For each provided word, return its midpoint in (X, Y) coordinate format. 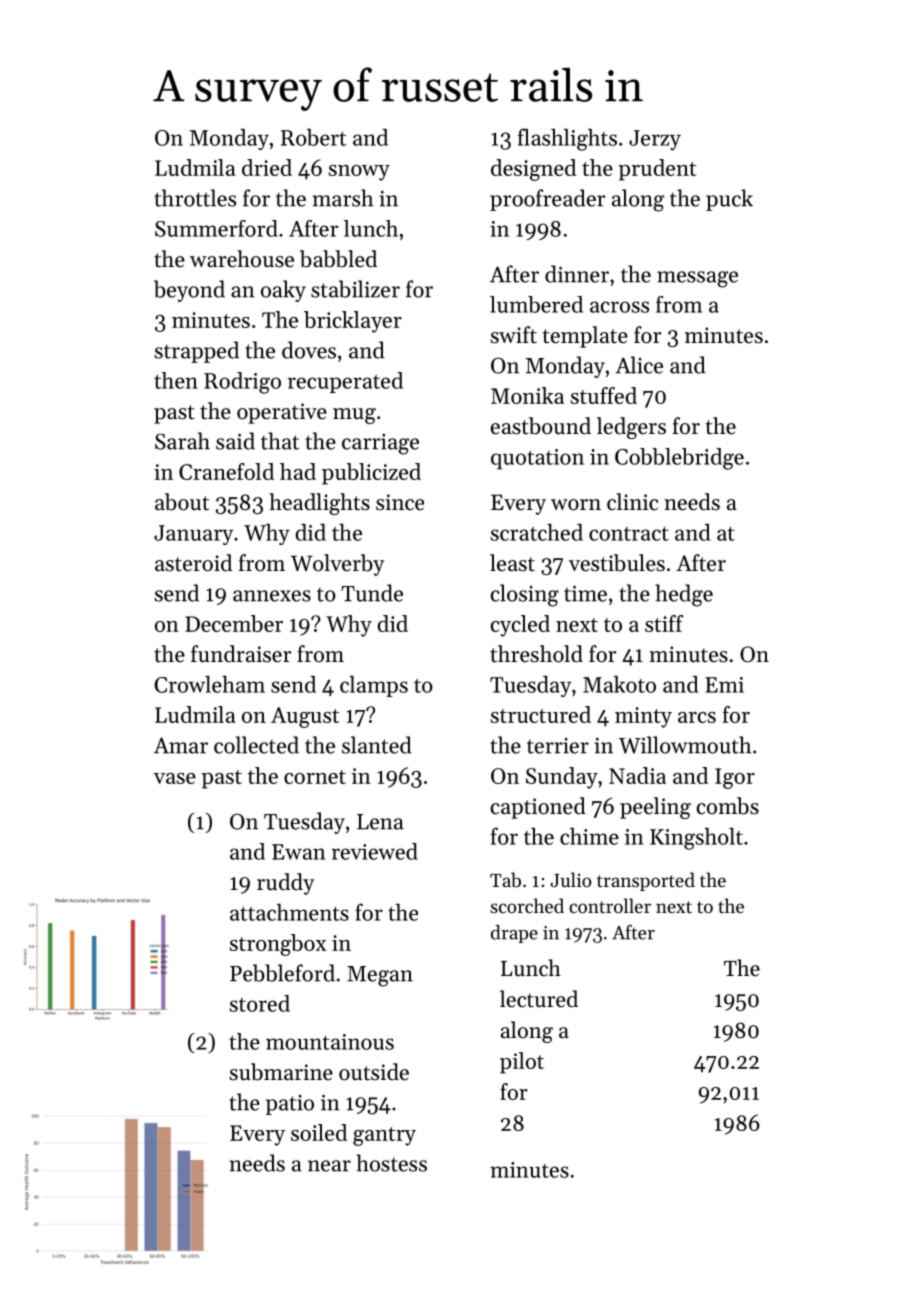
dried (267, 167)
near (329, 1166)
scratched (537, 532)
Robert (313, 137)
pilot (522, 1063)
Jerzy (655, 140)
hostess (391, 1163)
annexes (272, 596)
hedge (684, 595)
